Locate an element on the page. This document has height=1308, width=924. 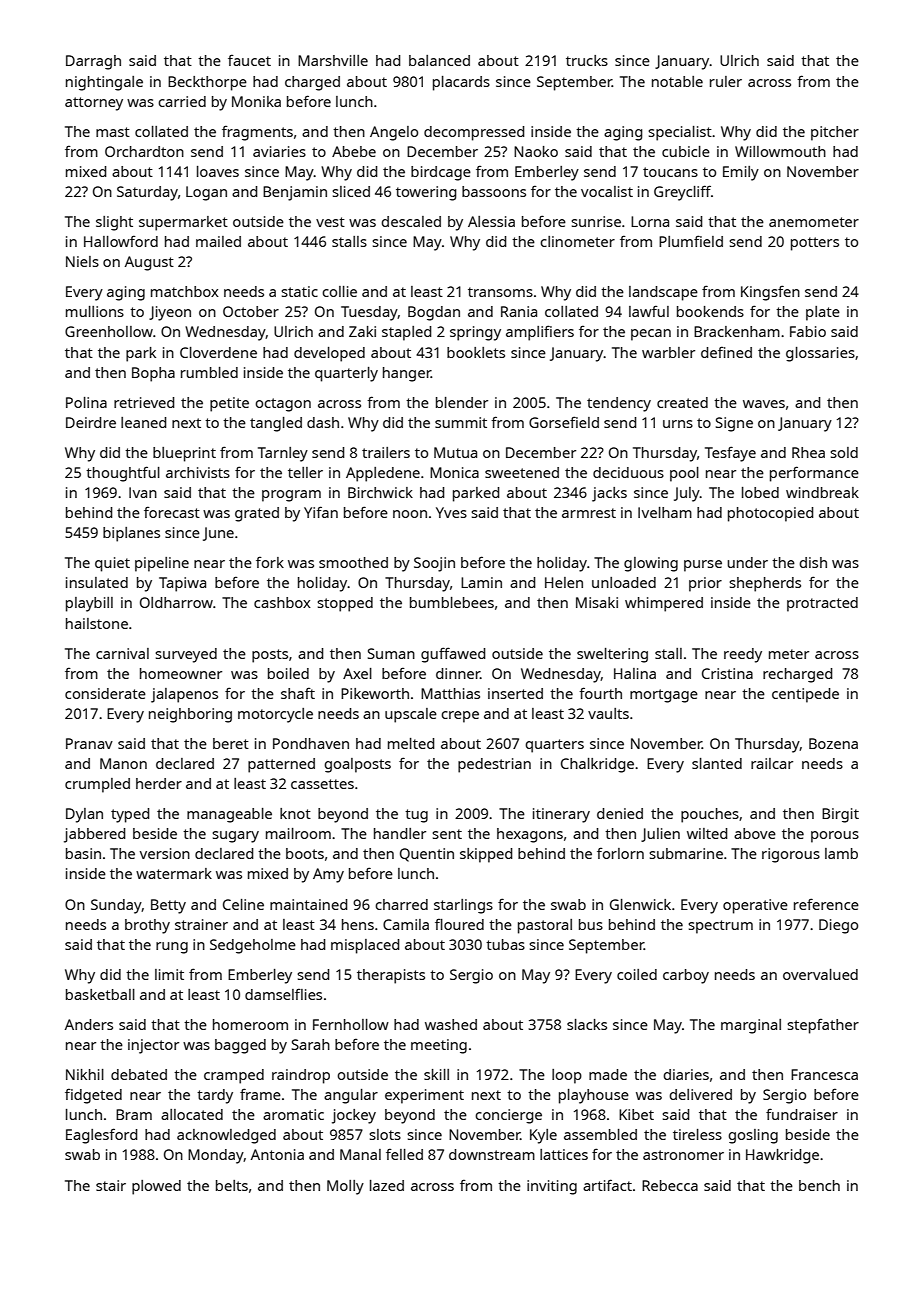
guffawed is located at coordinates (453, 655).
